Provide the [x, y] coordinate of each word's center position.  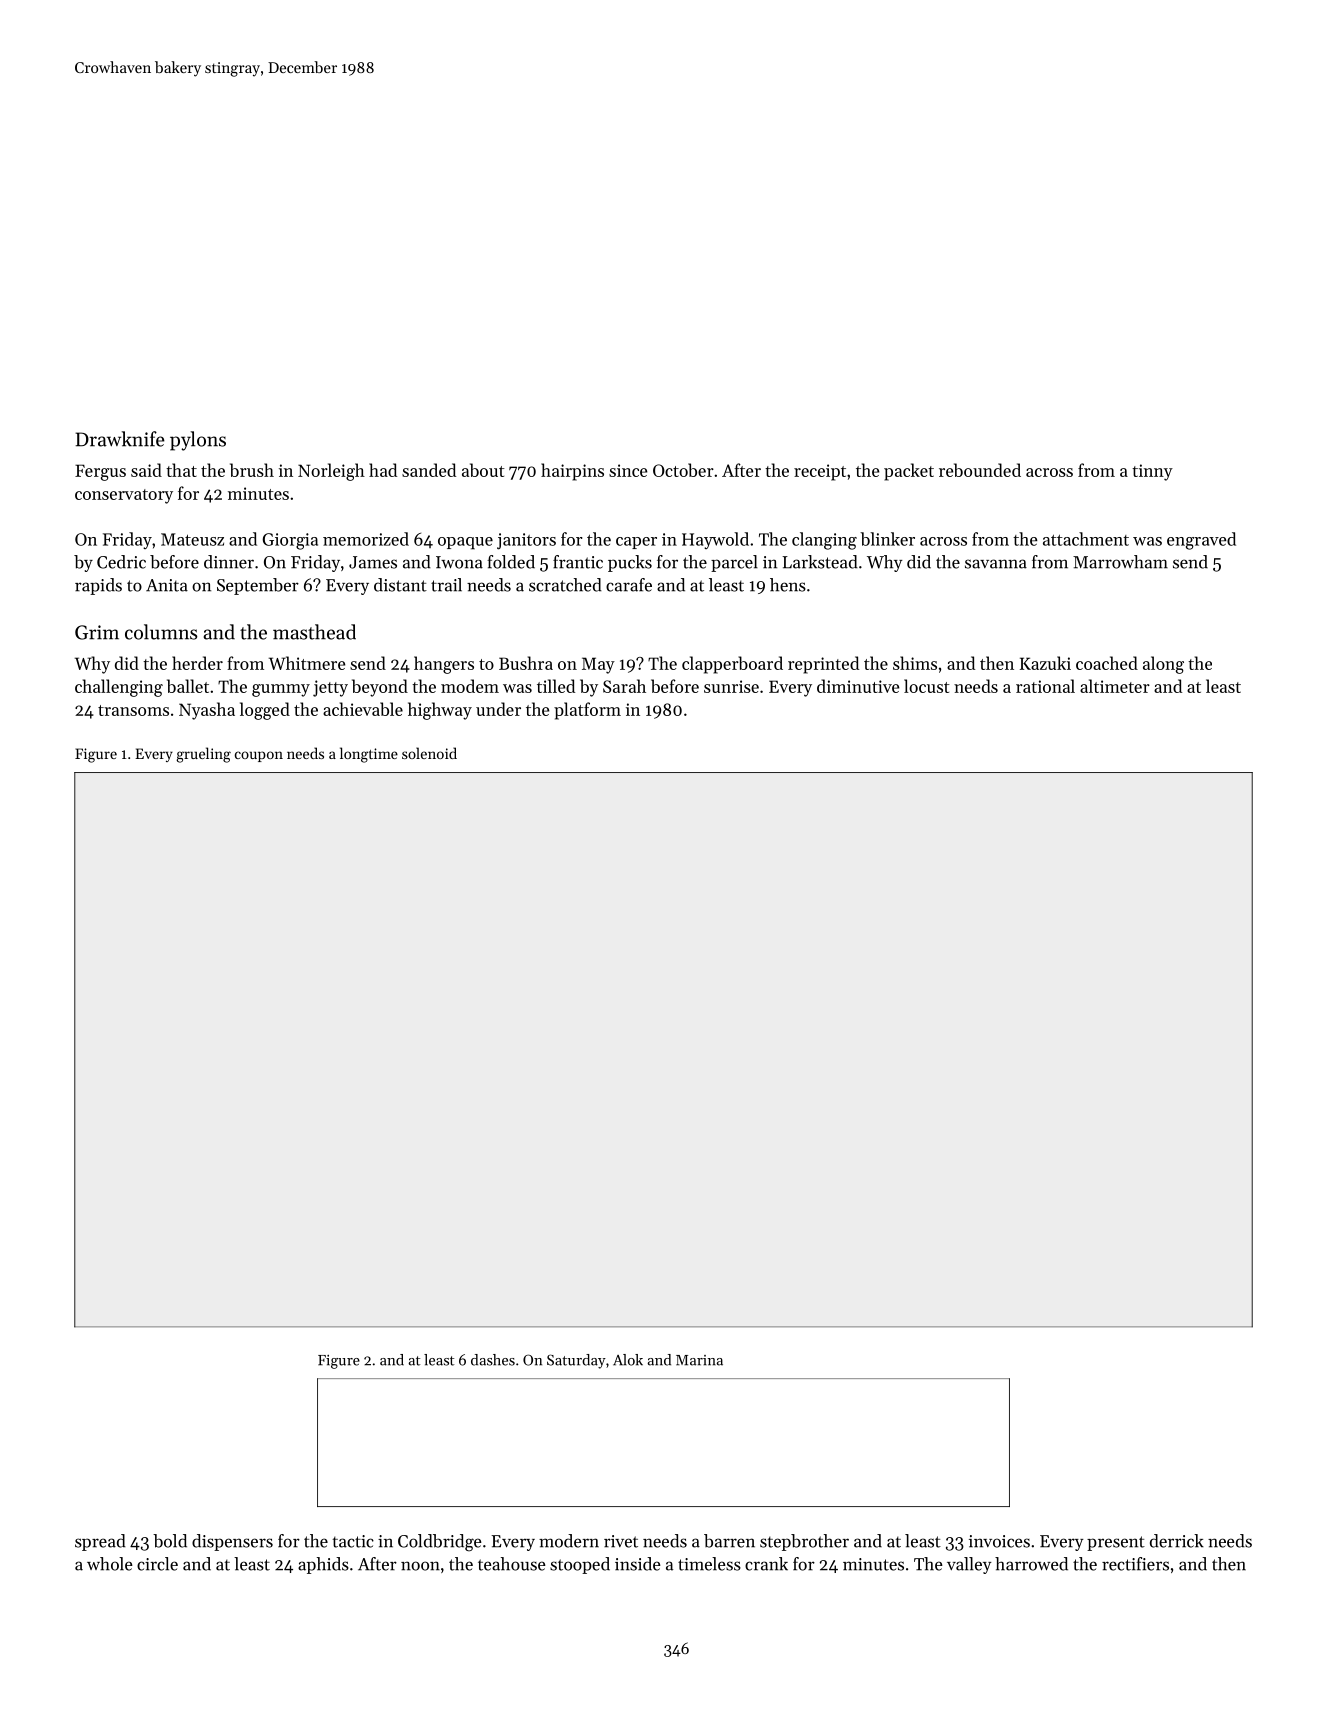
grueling [203, 755]
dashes [493, 1360]
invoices [999, 1541]
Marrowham [1120, 562]
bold [170, 1541]
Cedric [121, 562]
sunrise [731, 686]
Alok [628, 1360]
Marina [699, 1360]
